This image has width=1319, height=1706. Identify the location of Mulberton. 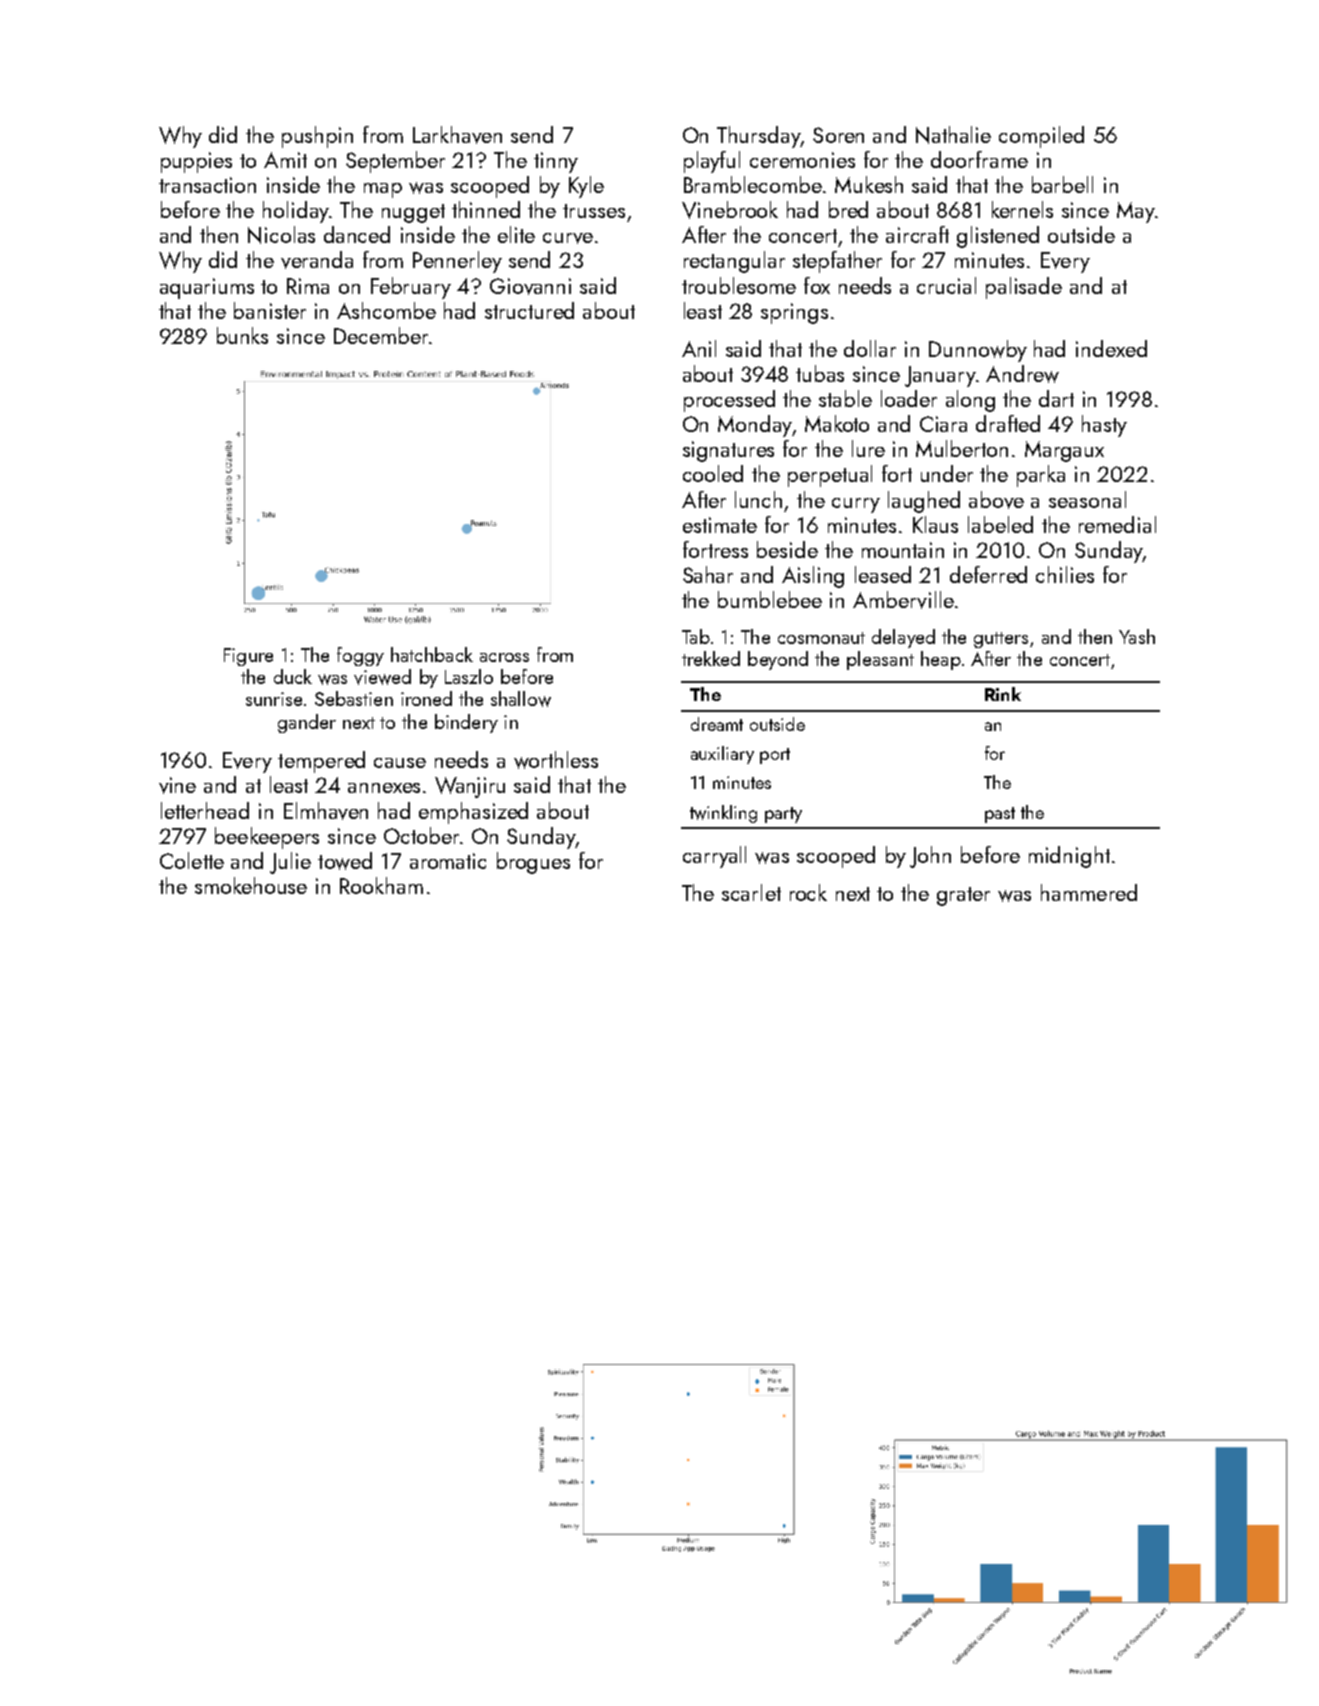
(962, 448).
